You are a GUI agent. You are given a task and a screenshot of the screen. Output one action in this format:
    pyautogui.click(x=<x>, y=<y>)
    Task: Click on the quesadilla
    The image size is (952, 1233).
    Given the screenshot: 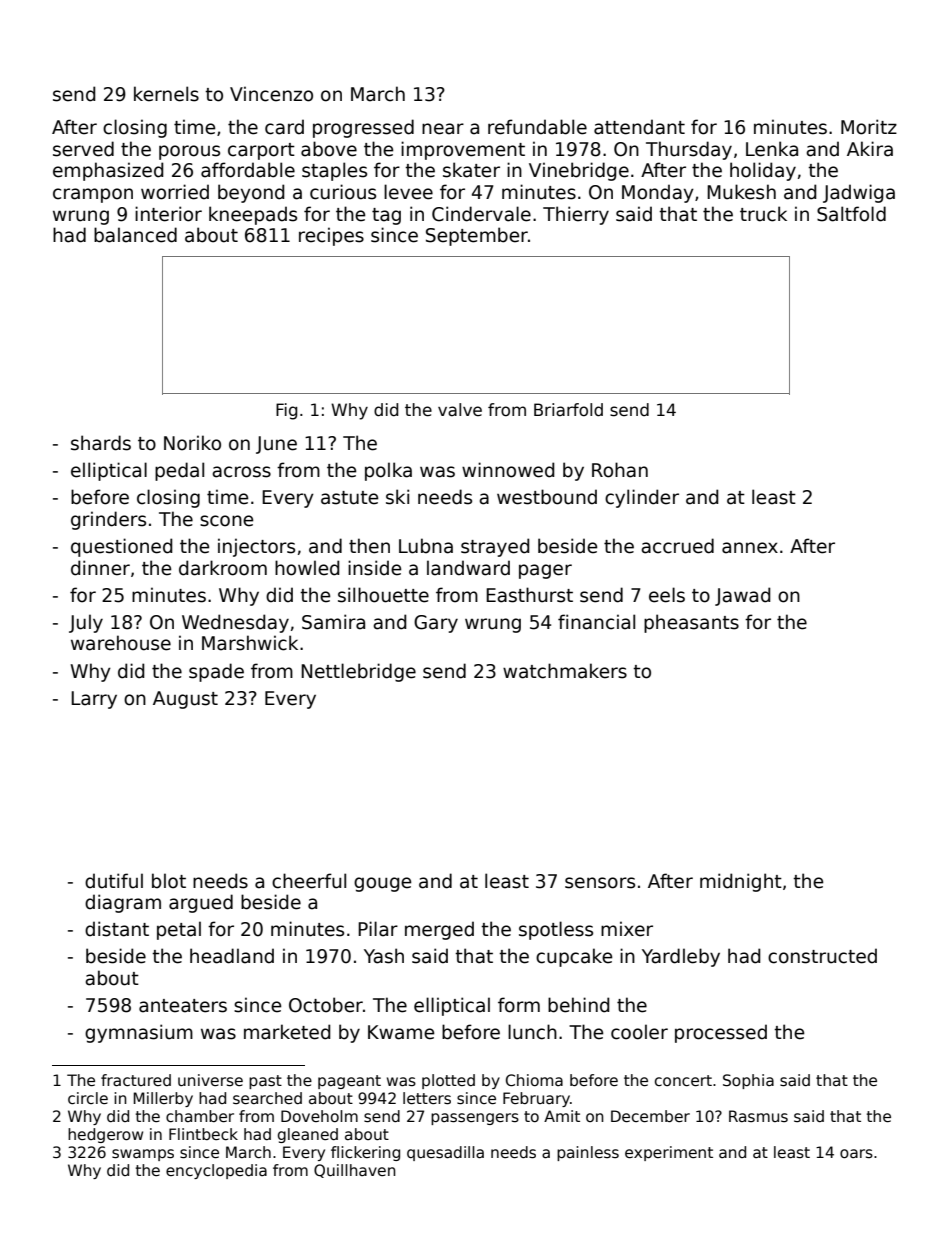 What is the action you would take?
    pyautogui.click(x=445, y=1153)
